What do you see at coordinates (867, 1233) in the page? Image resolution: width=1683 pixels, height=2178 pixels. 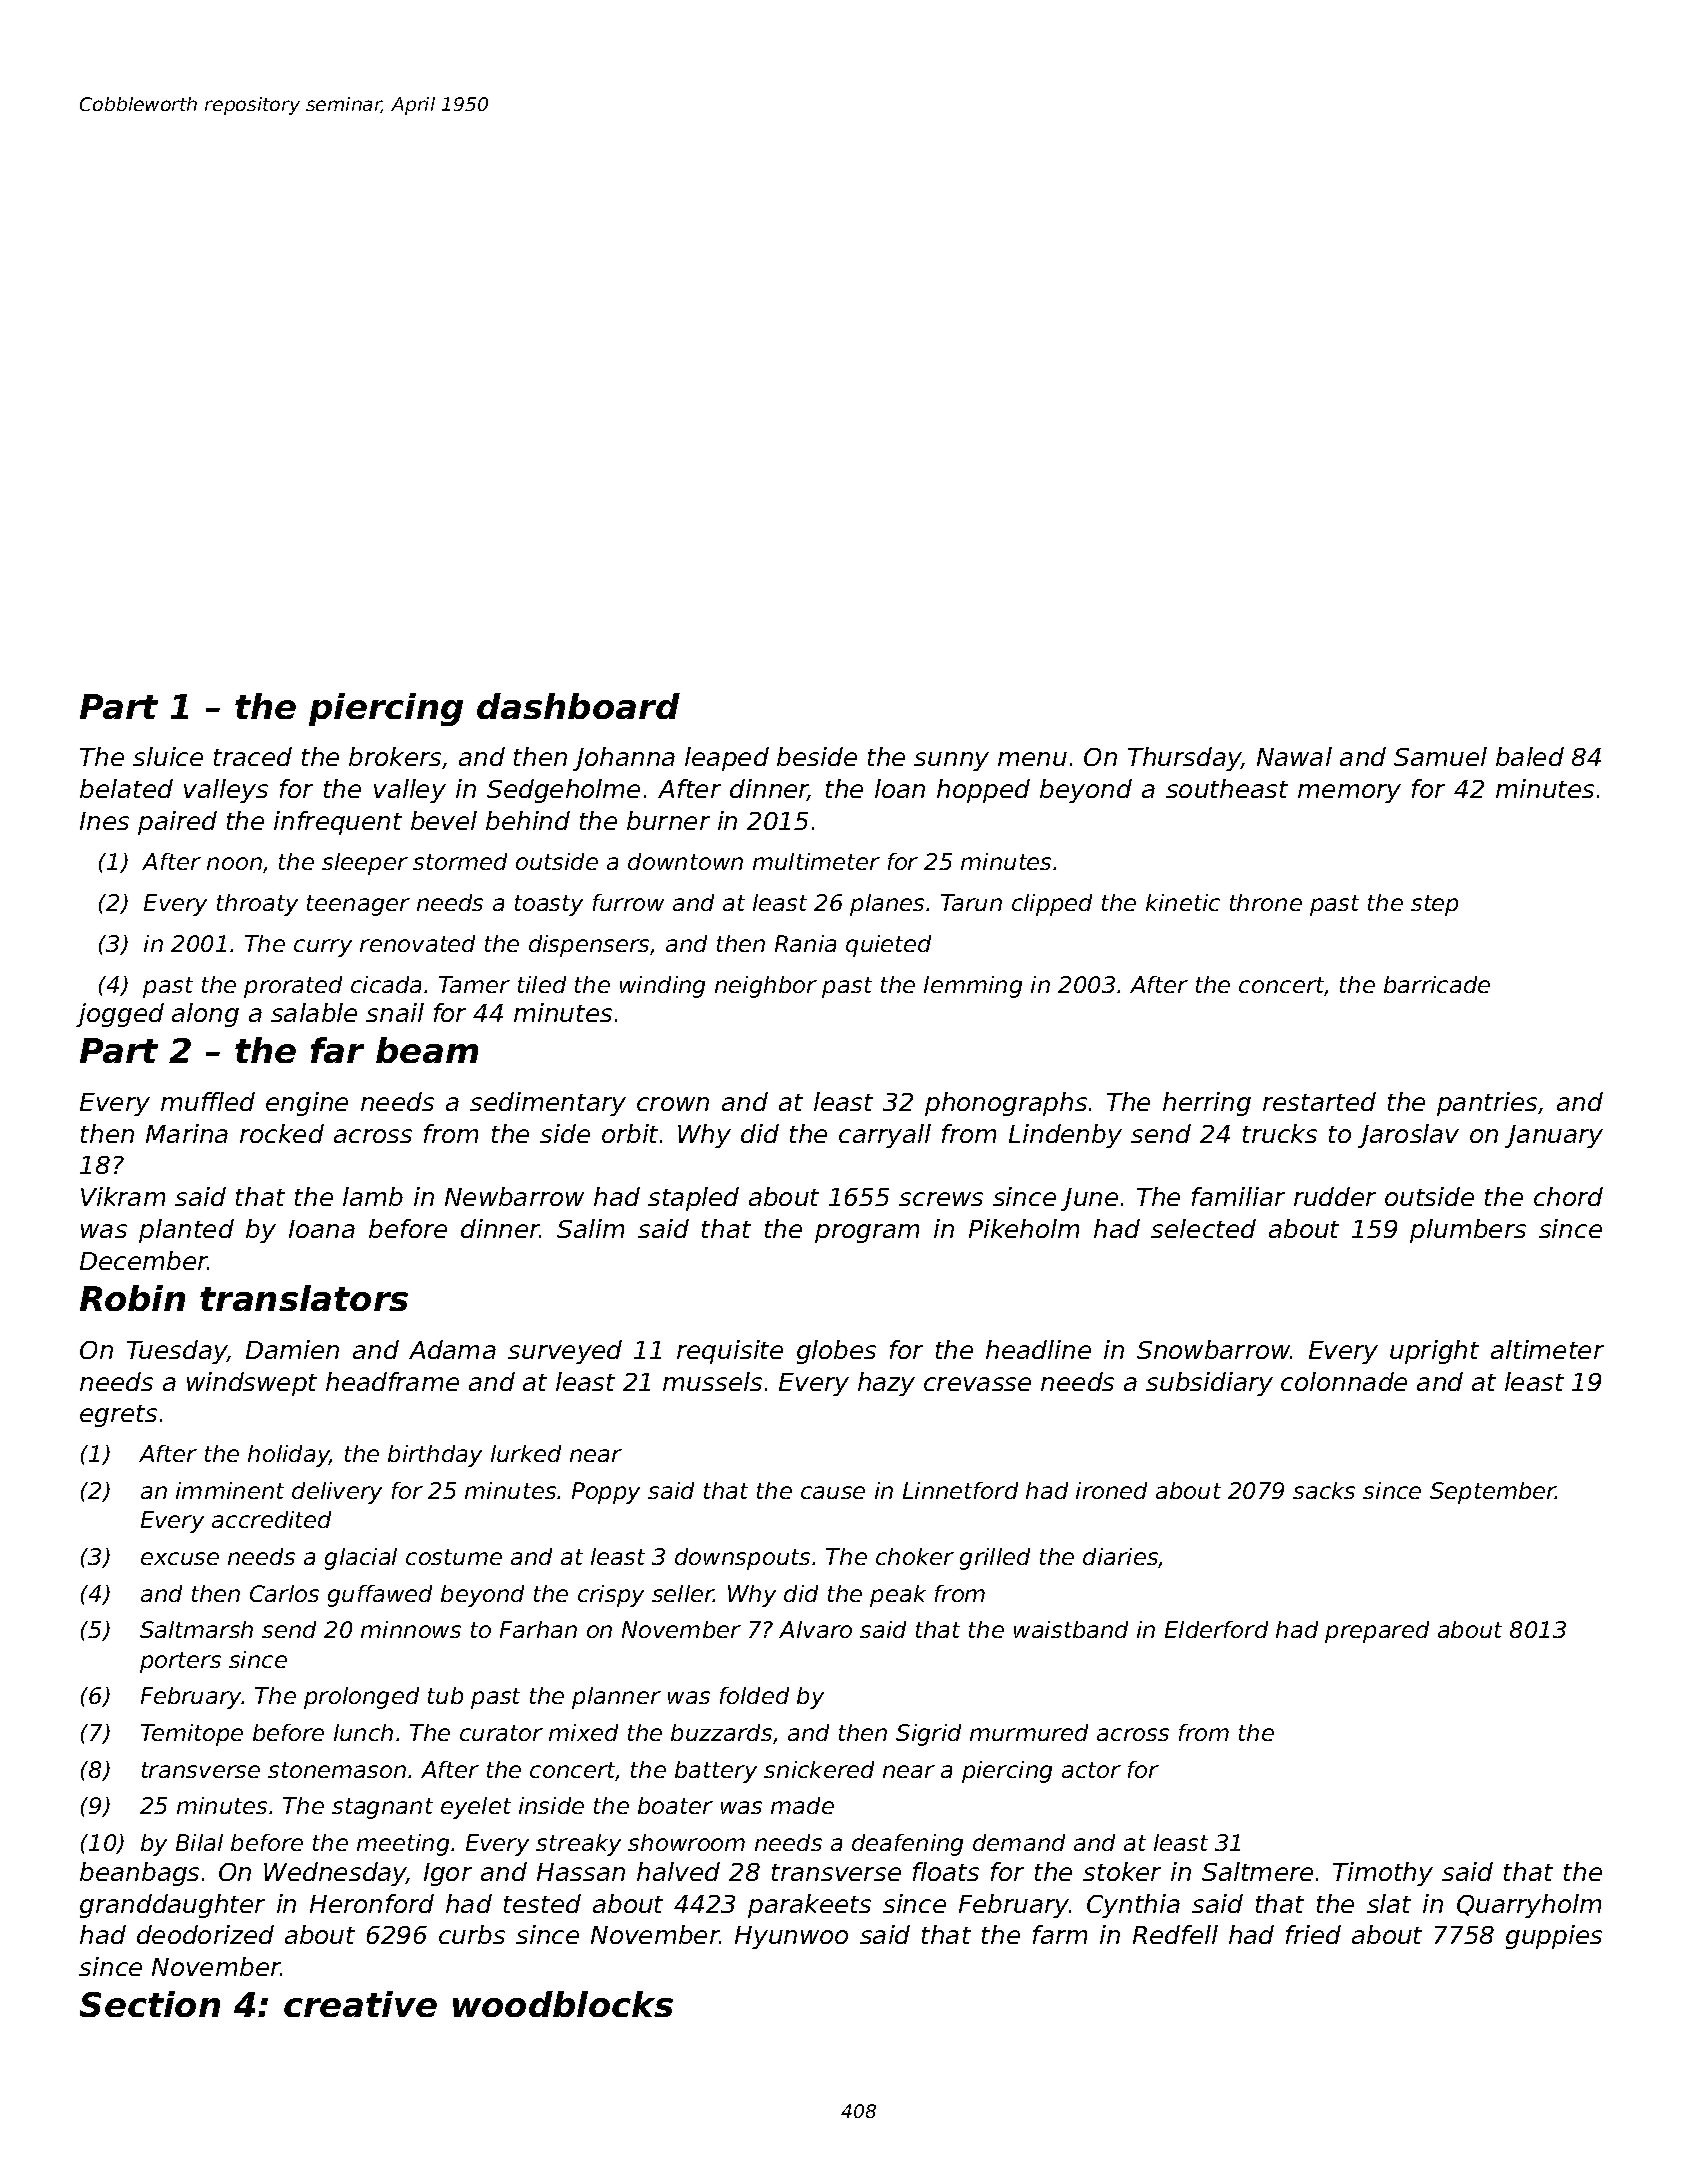 I see `program` at bounding box center [867, 1233].
